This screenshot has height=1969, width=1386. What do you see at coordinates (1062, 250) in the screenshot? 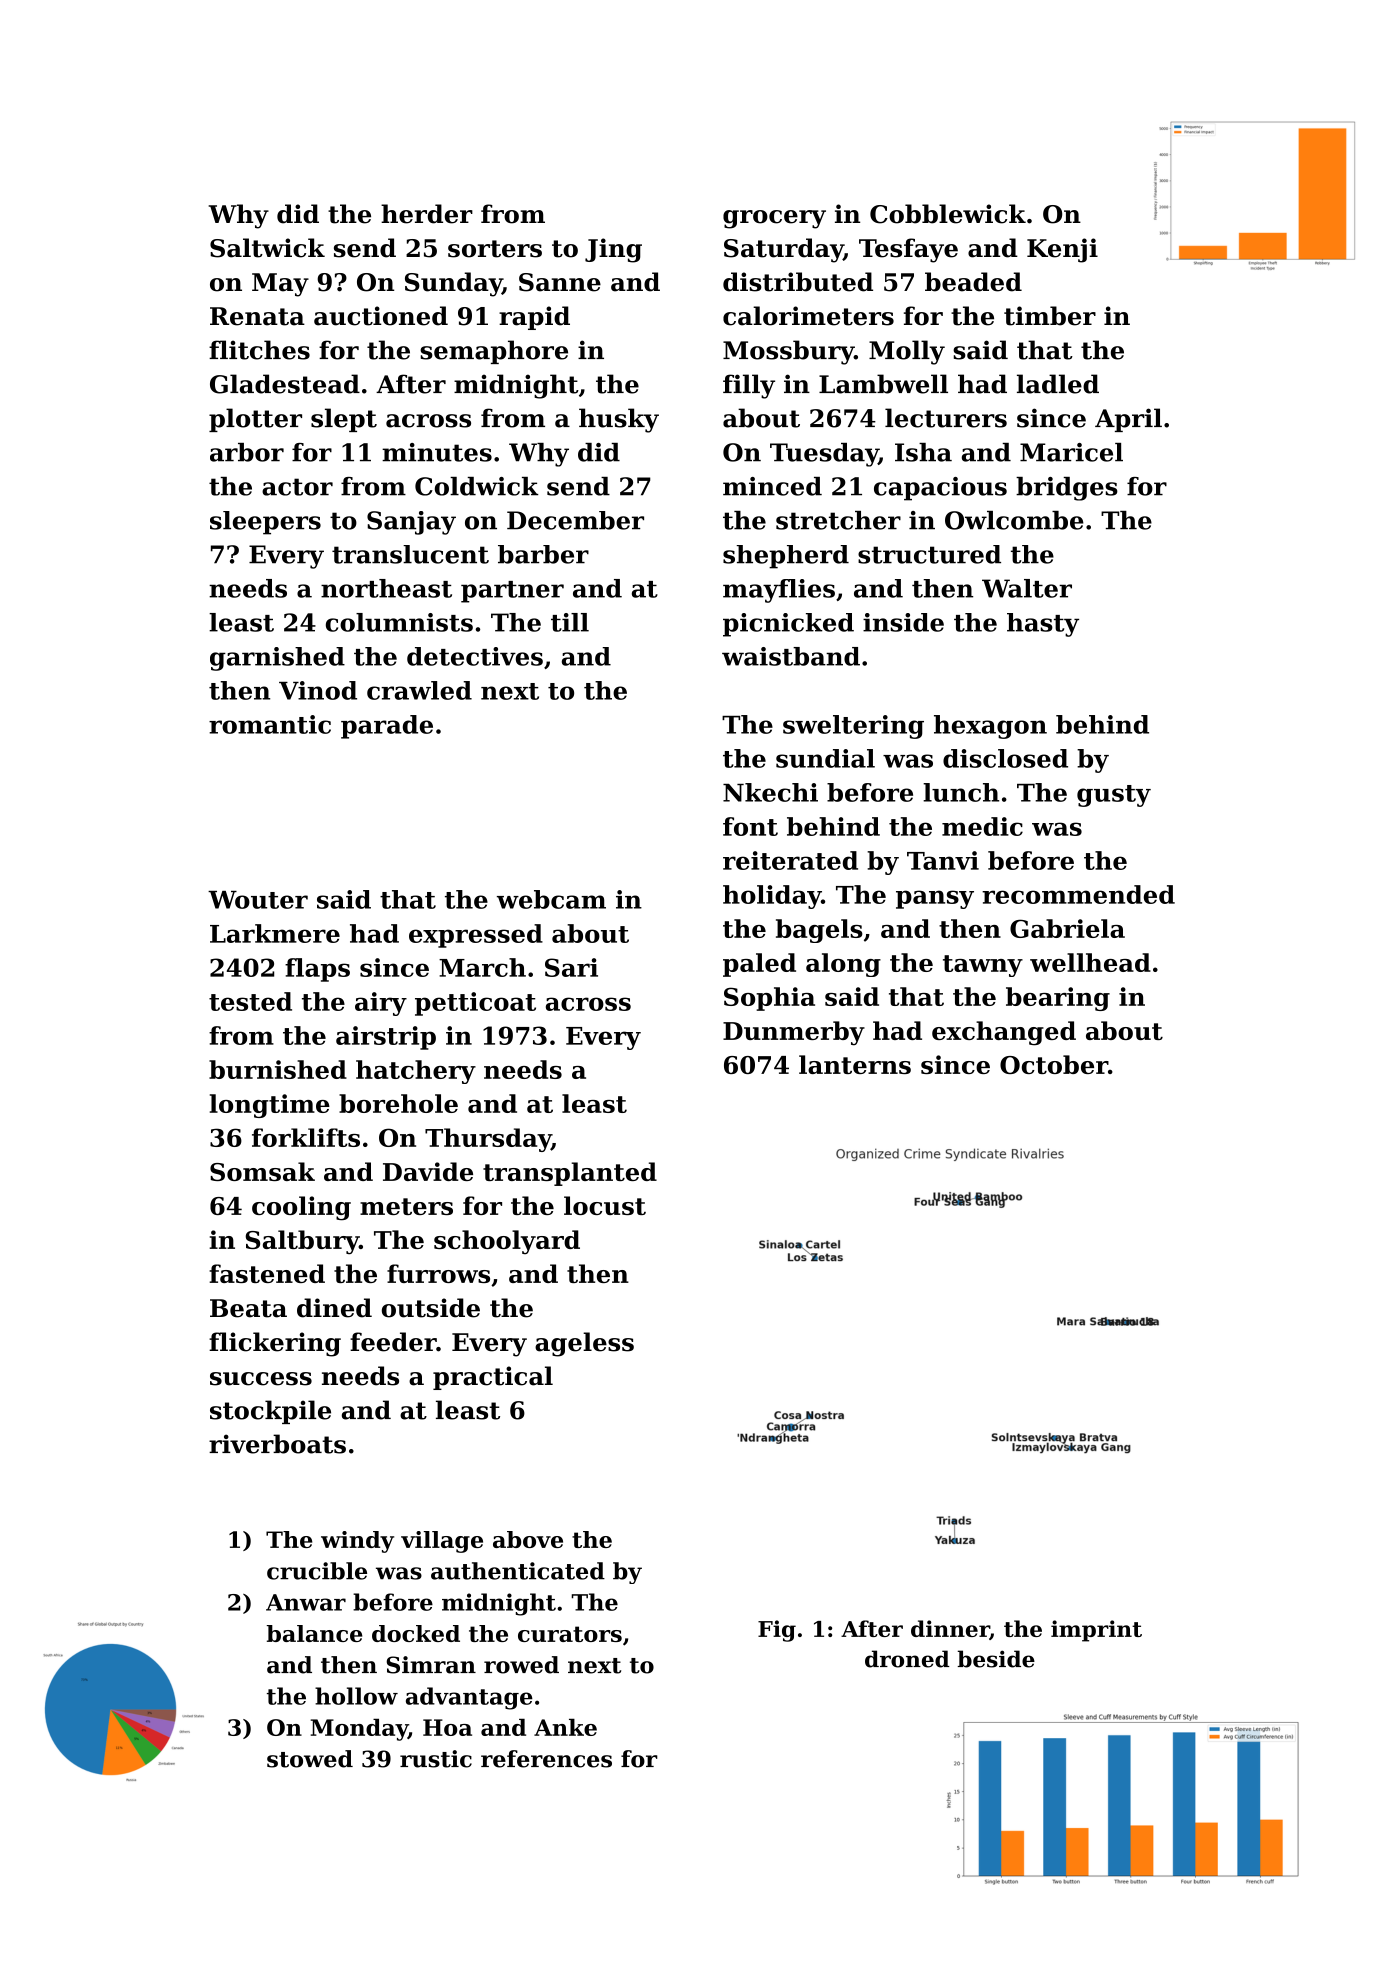
I see `Kenji` at bounding box center [1062, 250].
